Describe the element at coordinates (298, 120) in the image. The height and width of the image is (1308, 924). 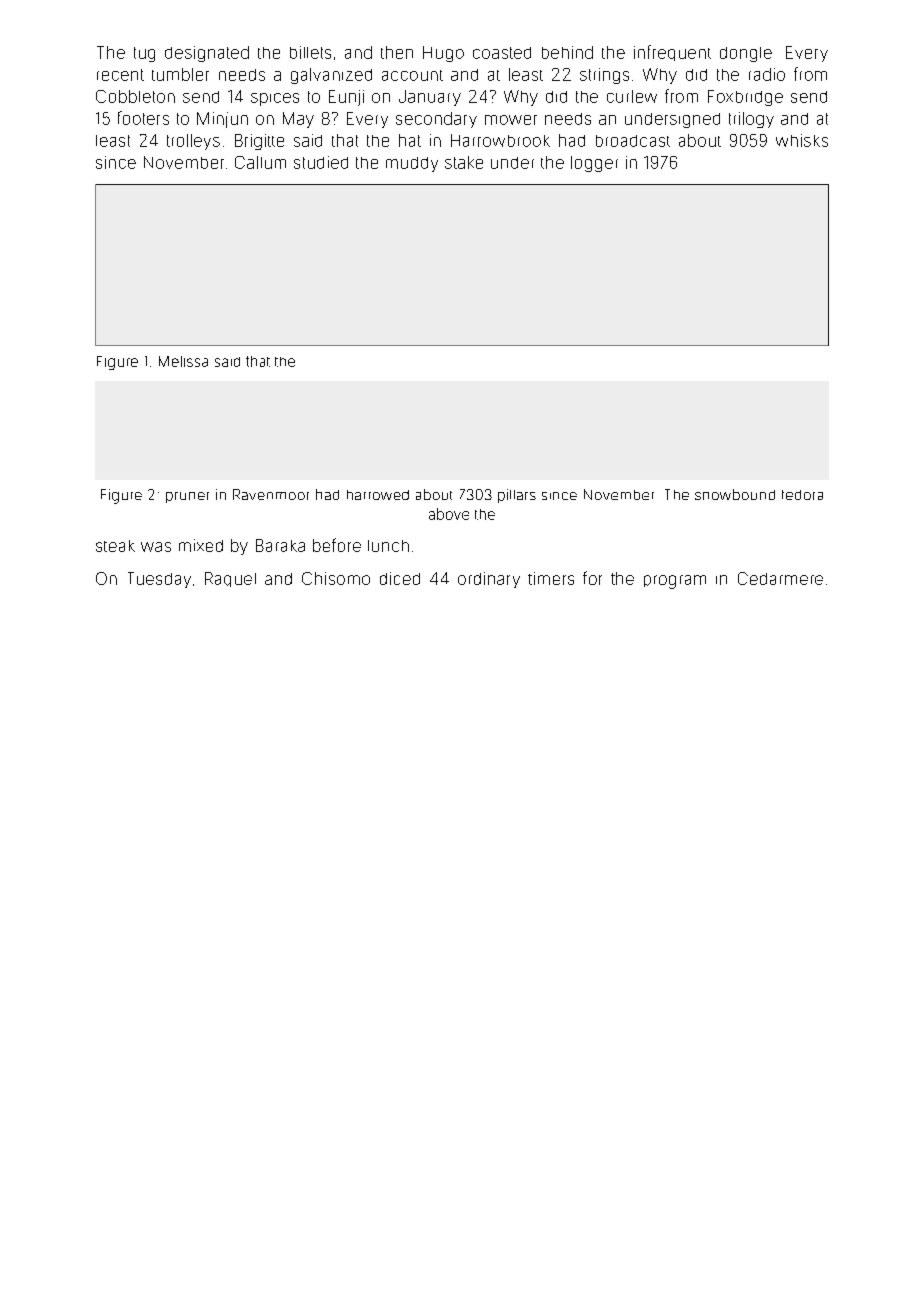
I see `May` at that location.
